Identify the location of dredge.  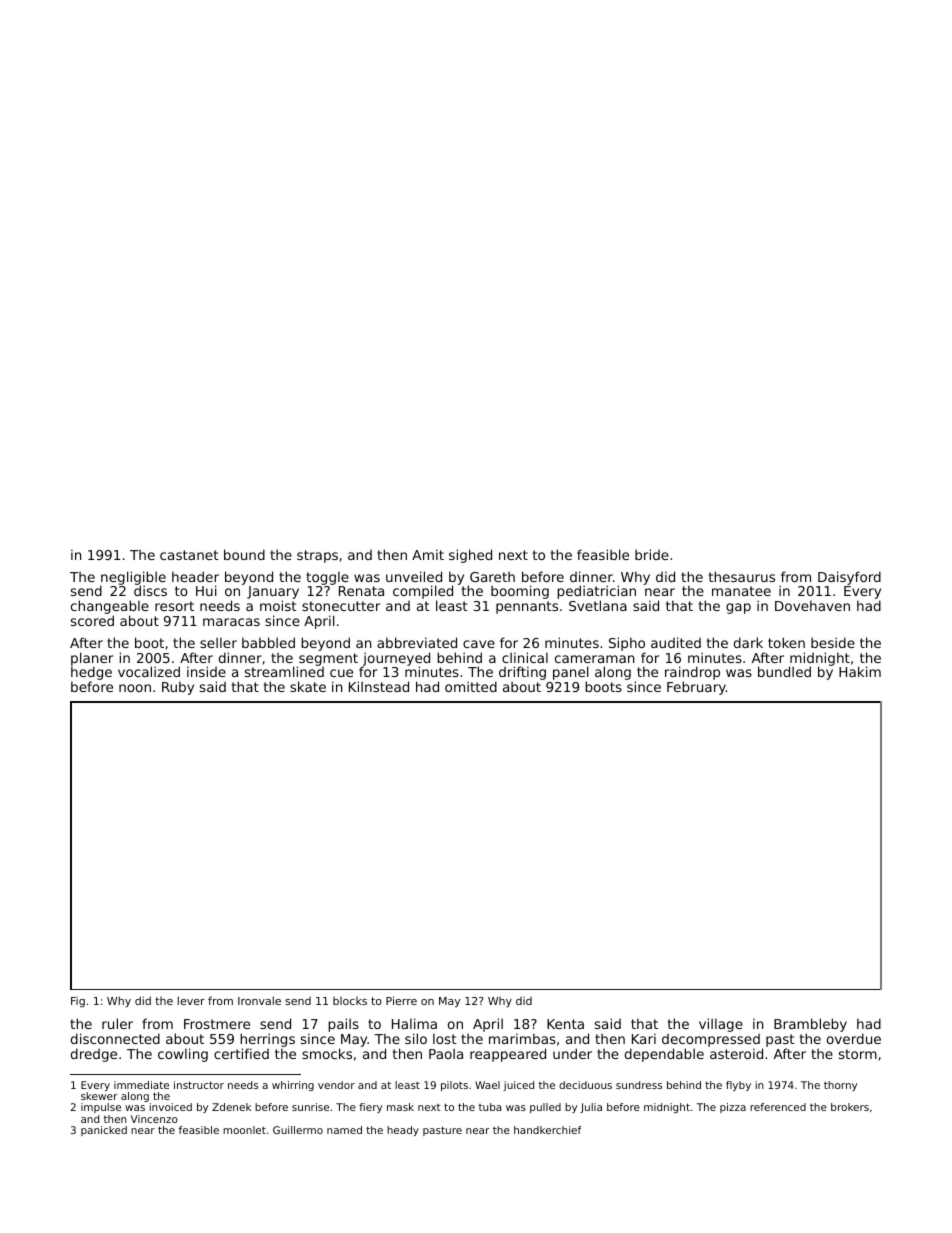
(94, 1055).
